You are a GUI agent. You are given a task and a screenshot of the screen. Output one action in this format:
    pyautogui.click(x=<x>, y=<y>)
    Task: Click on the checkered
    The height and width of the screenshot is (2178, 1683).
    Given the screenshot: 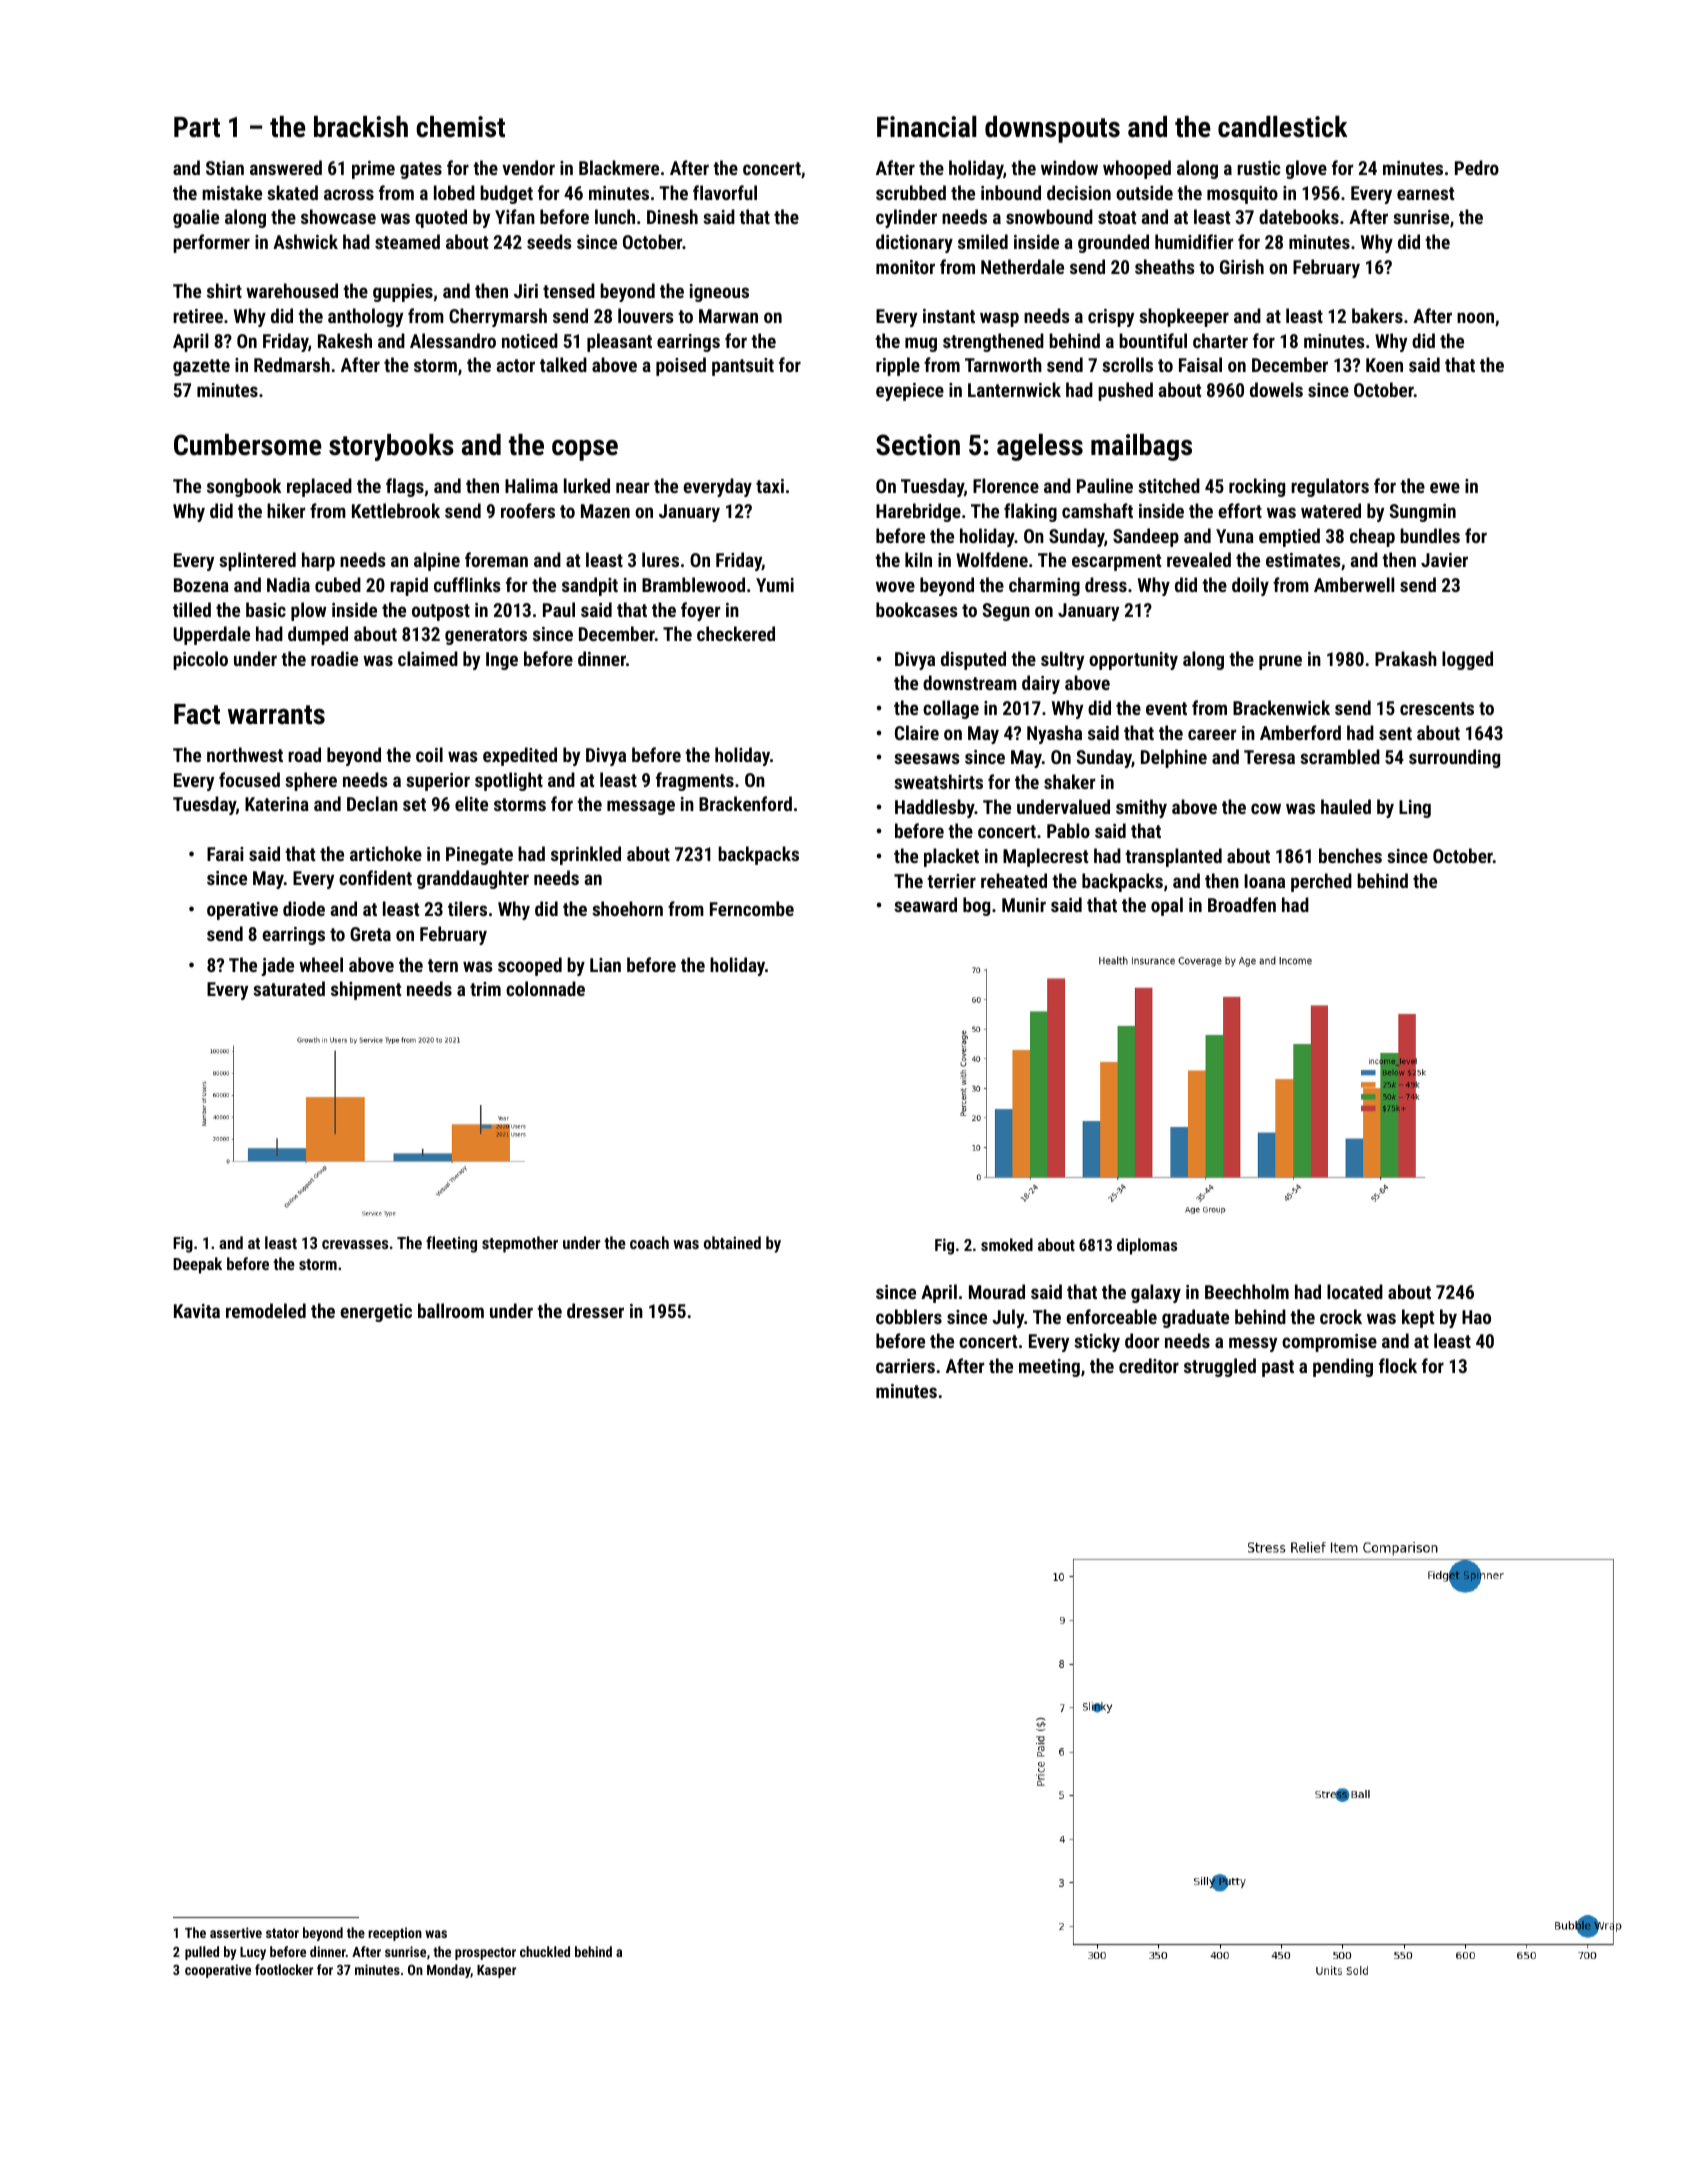 What is the action you would take?
    pyautogui.click(x=736, y=633)
